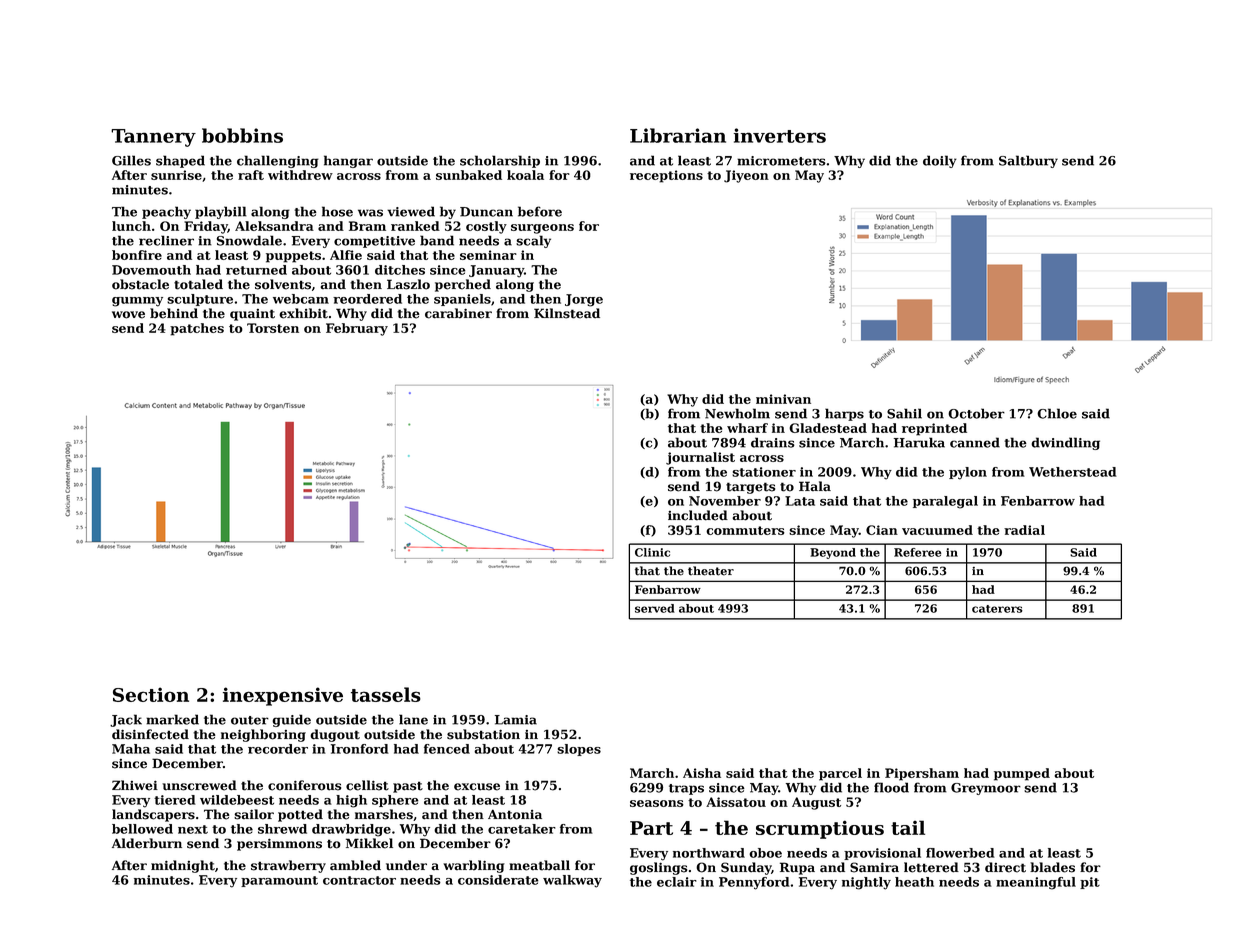  I want to click on raft, so click(251, 175).
